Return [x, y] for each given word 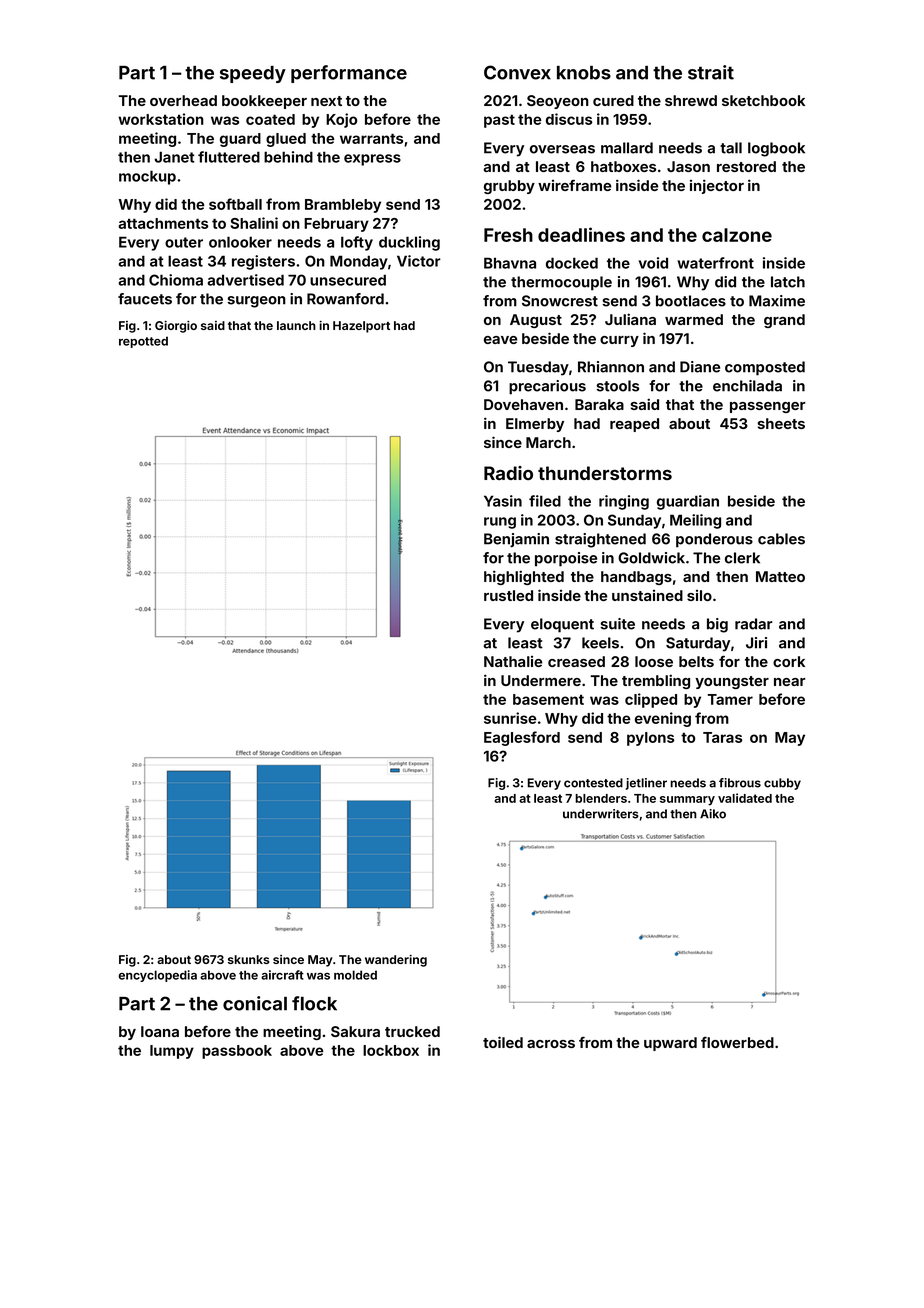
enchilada [747, 386]
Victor [419, 261]
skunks [249, 959]
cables [781, 539]
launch [296, 325]
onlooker [240, 242]
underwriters [601, 814]
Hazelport [361, 327]
